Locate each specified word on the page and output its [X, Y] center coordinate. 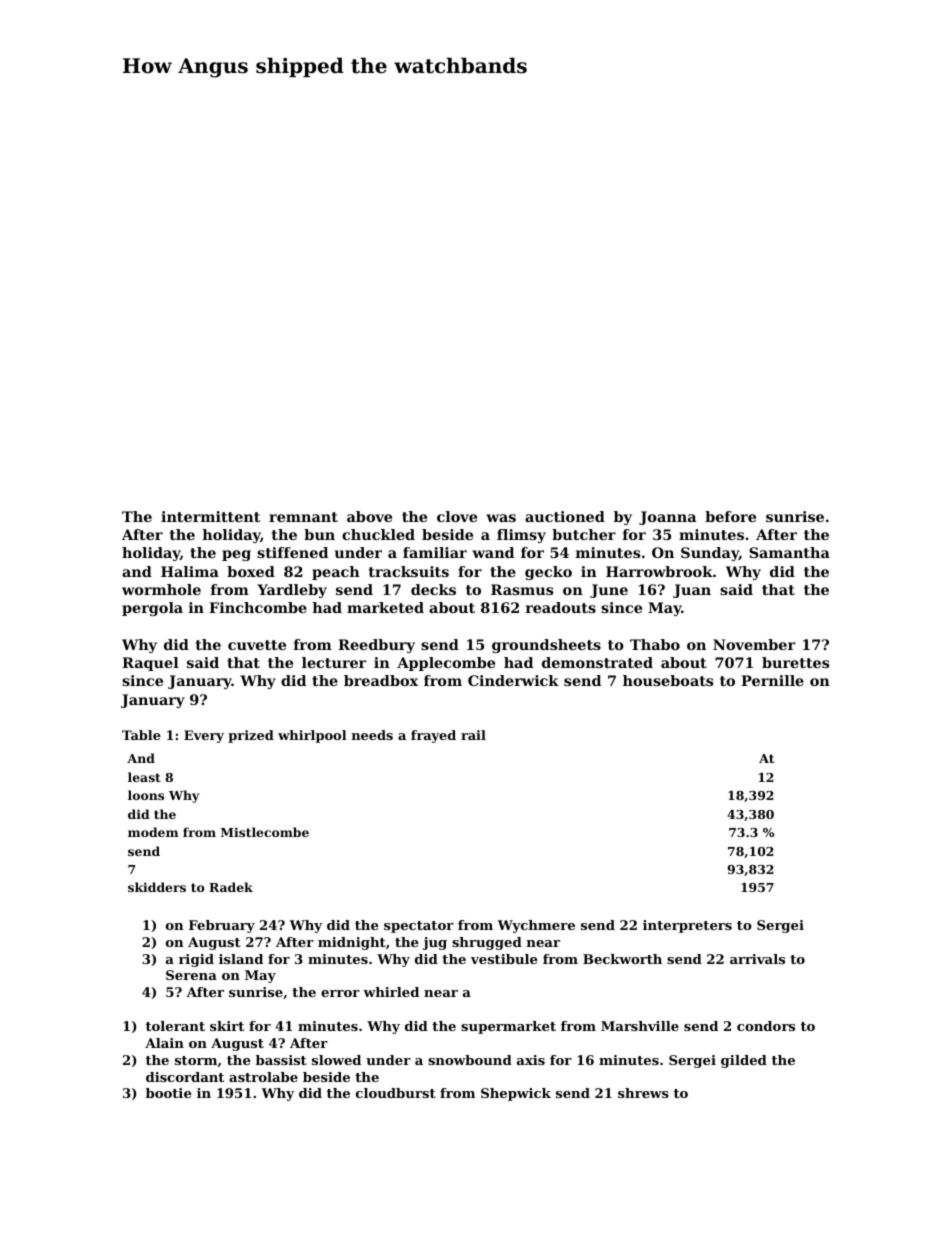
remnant [303, 517]
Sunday [710, 554]
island [241, 959]
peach [336, 573]
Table [141, 735]
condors [766, 1026]
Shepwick [516, 1094]
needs [372, 735]
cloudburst [396, 1093]
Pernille [772, 680]
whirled [391, 992]
